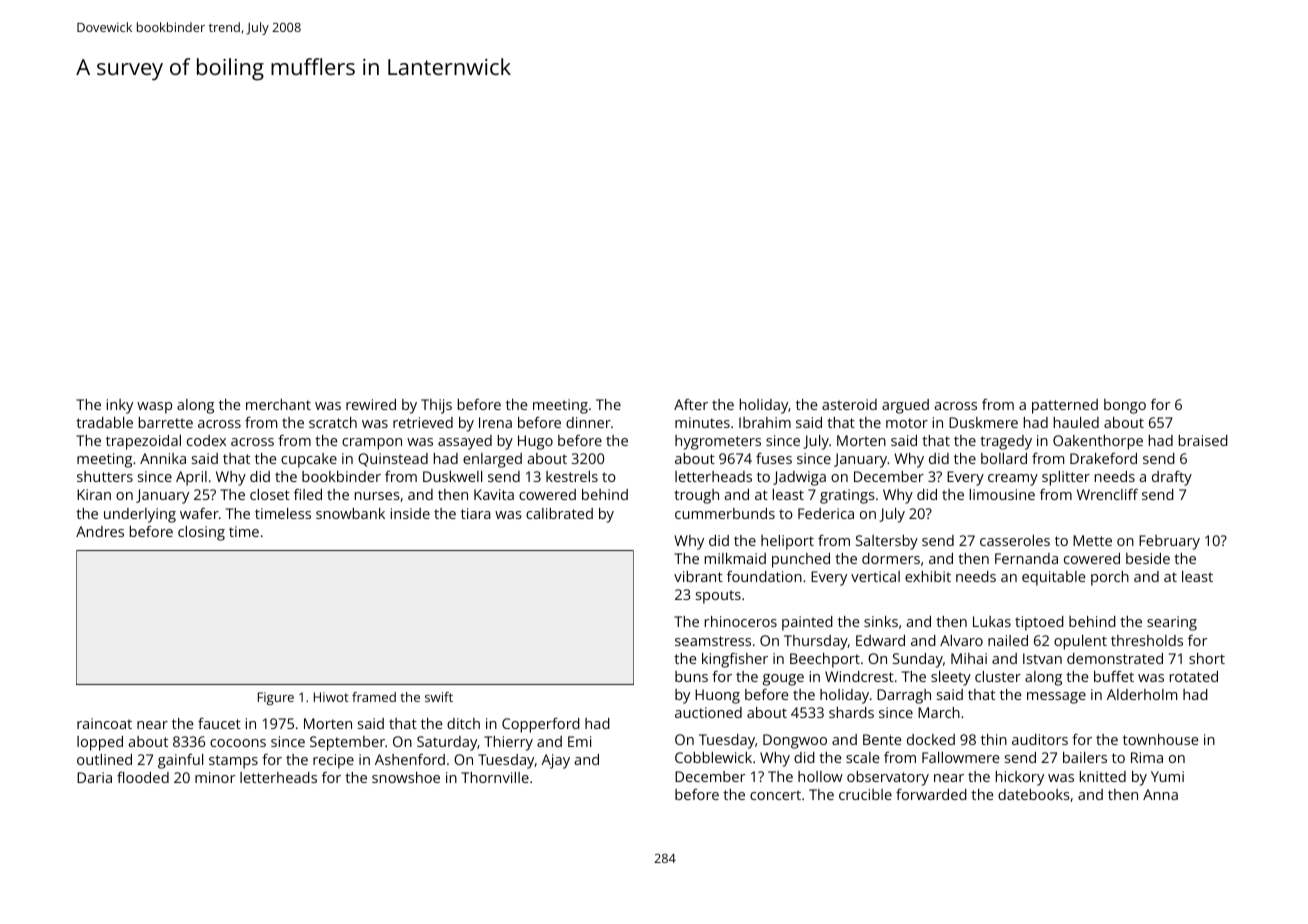 This document has height=924, width=1308. Describe the element at coordinates (201, 533) in the document. I see `closing` at that location.
